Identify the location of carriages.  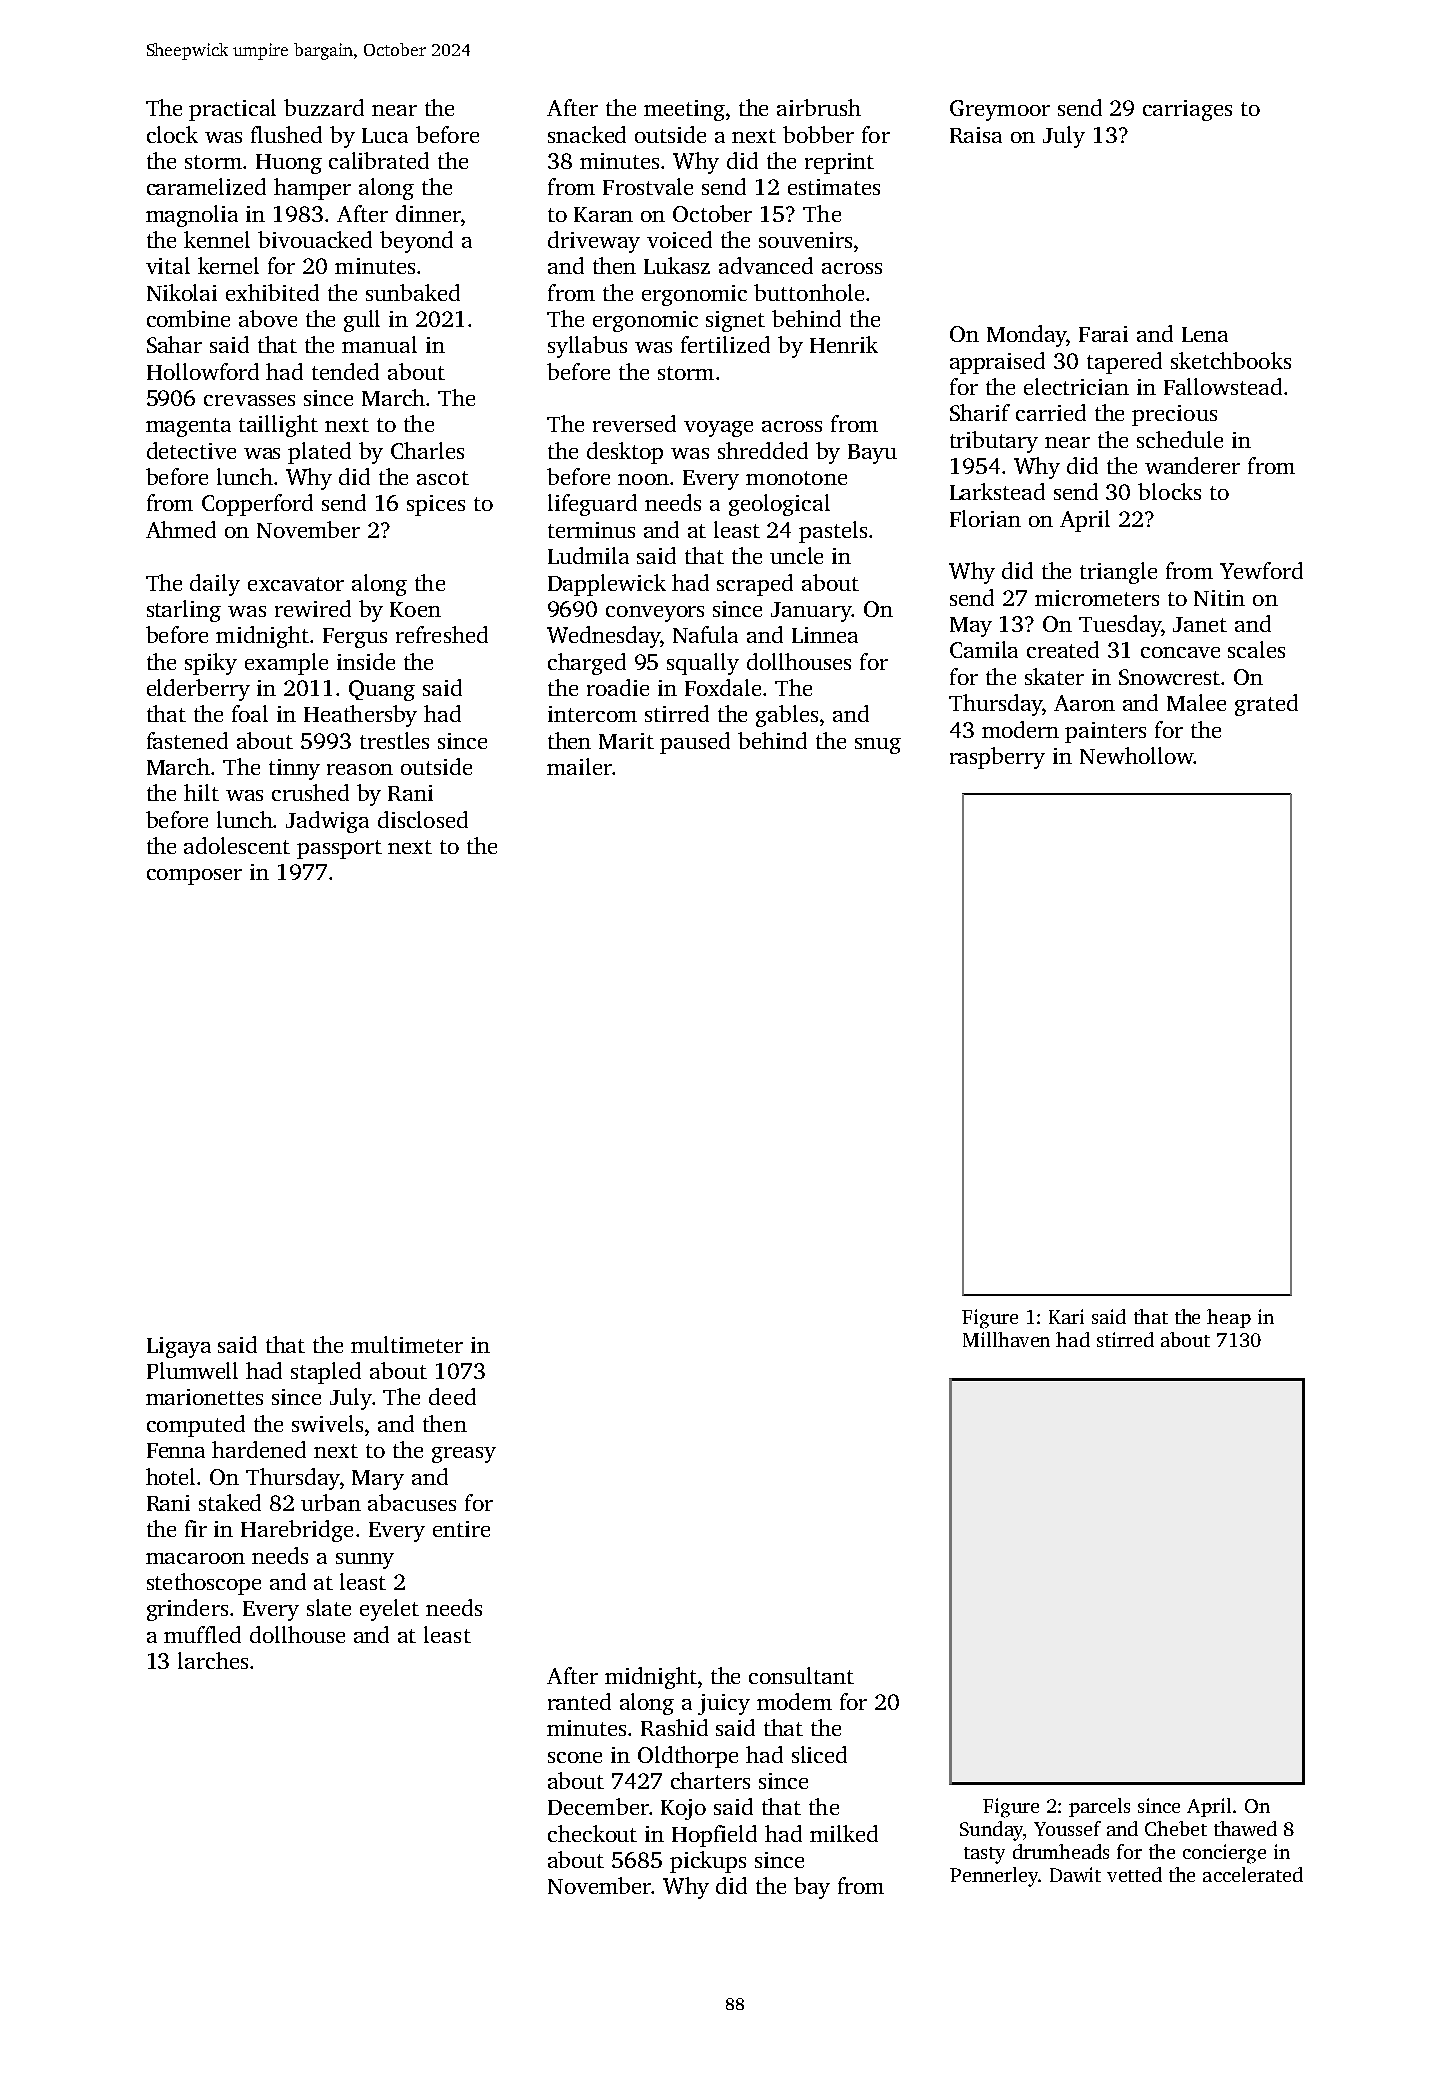
(1187, 110).
